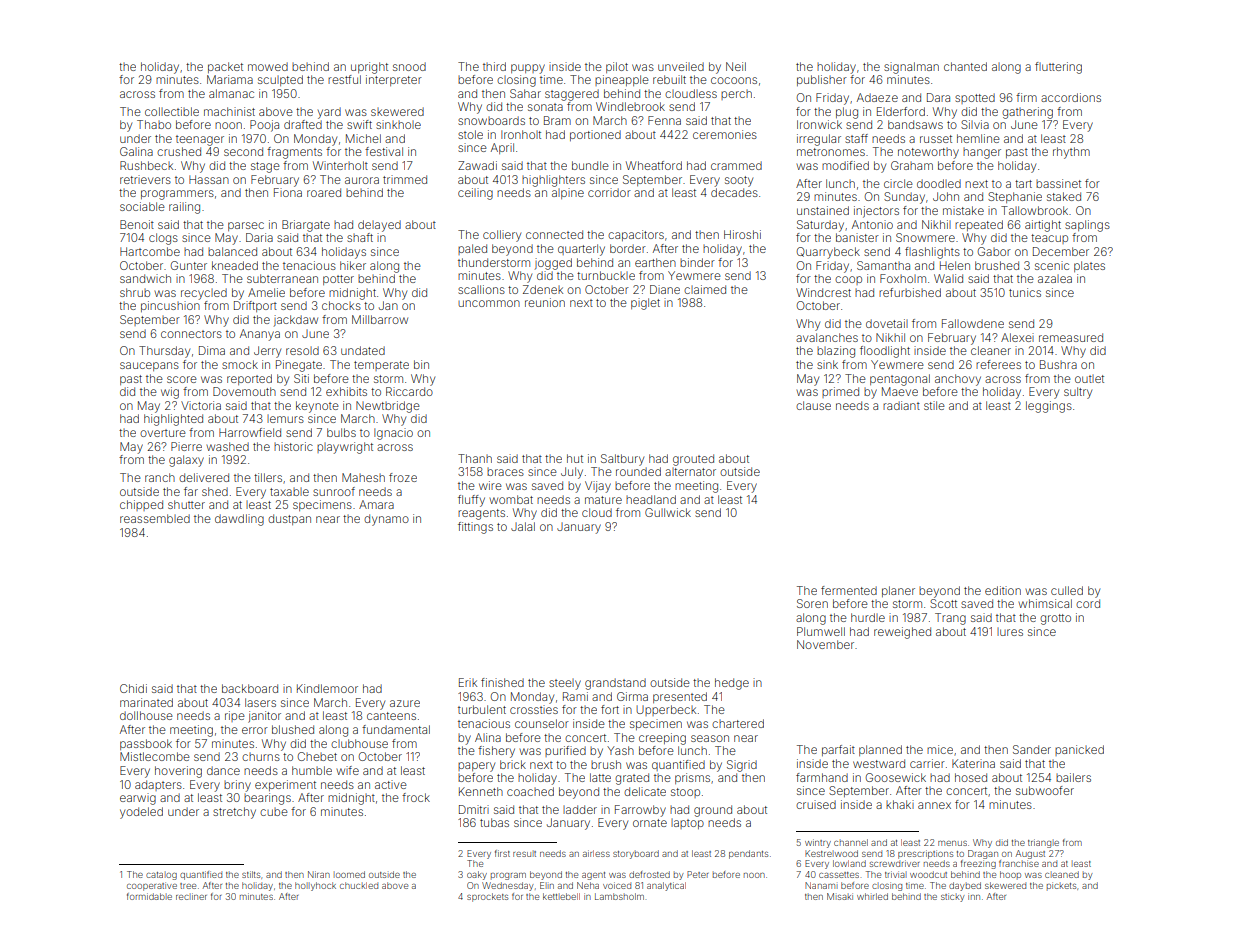  Describe the element at coordinates (523, 526) in the screenshot. I see `Jalal` at that location.
